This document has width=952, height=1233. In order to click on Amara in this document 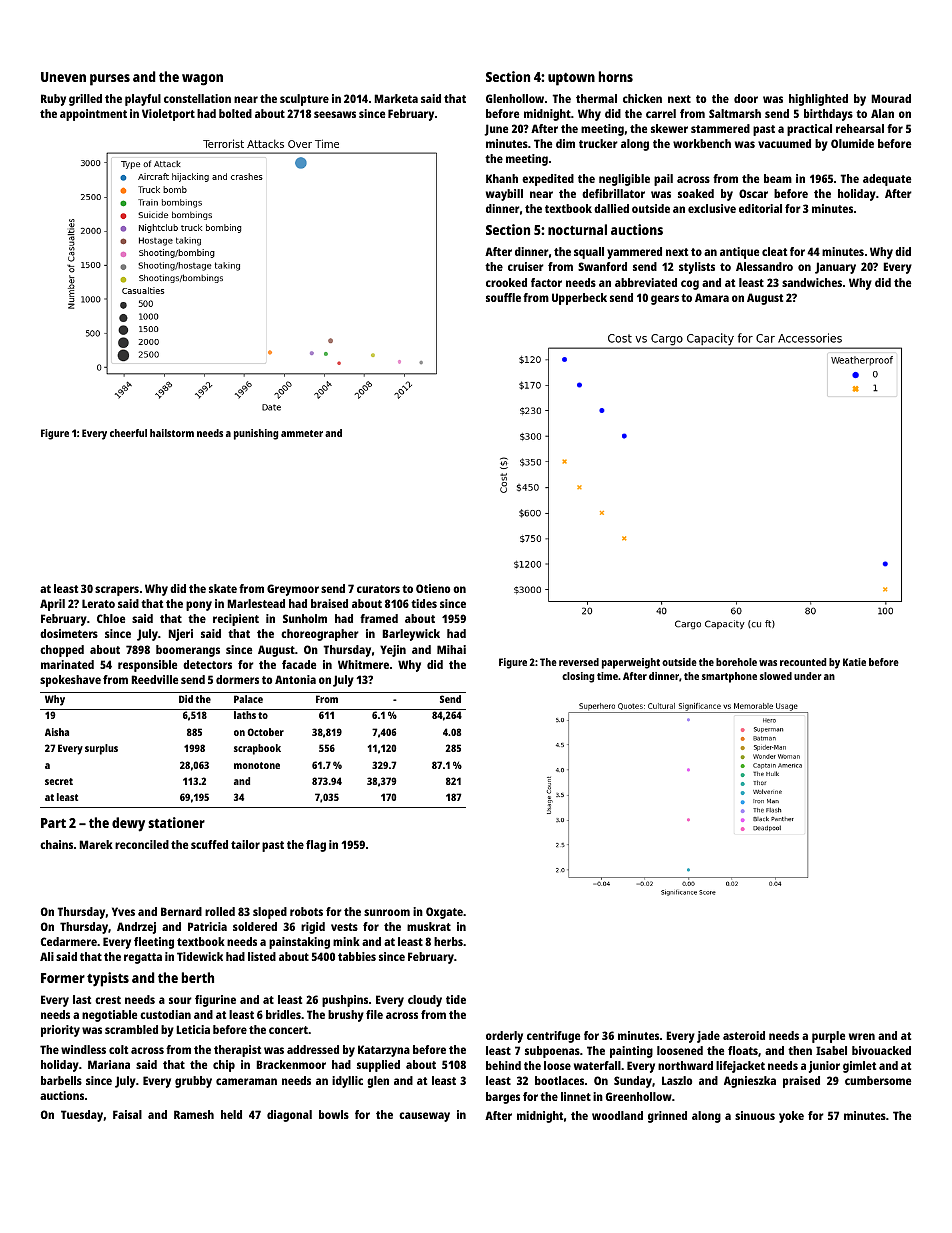, I will do `click(712, 297)`.
